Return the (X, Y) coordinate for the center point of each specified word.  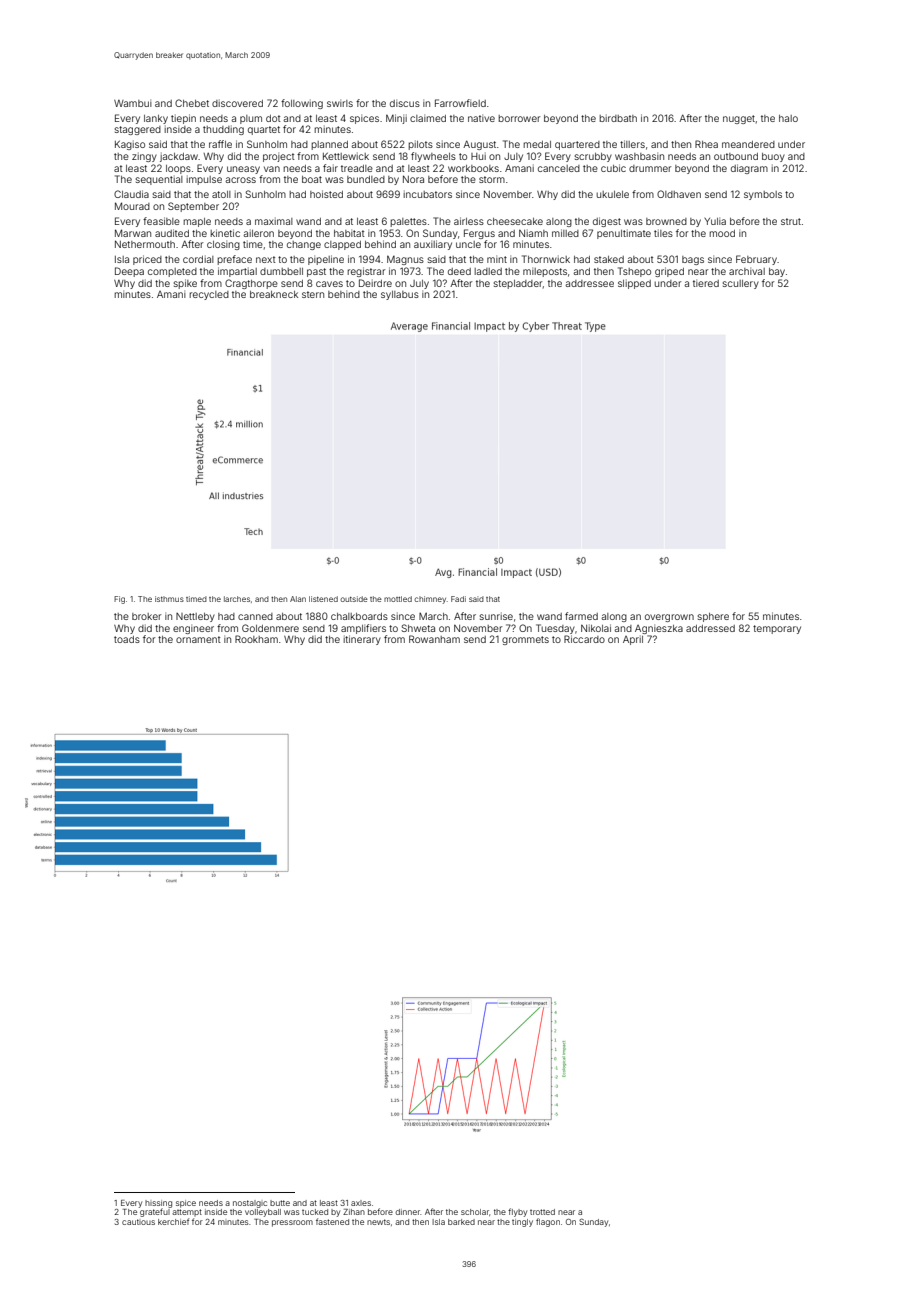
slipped (634, 284)
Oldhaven (679, 194)
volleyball (263, 1213)
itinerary (362, 640)
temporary (777, 629)
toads (127, 639)
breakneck (274, 294)
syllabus (400, 295)
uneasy (243, 170)
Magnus (405, 260)
